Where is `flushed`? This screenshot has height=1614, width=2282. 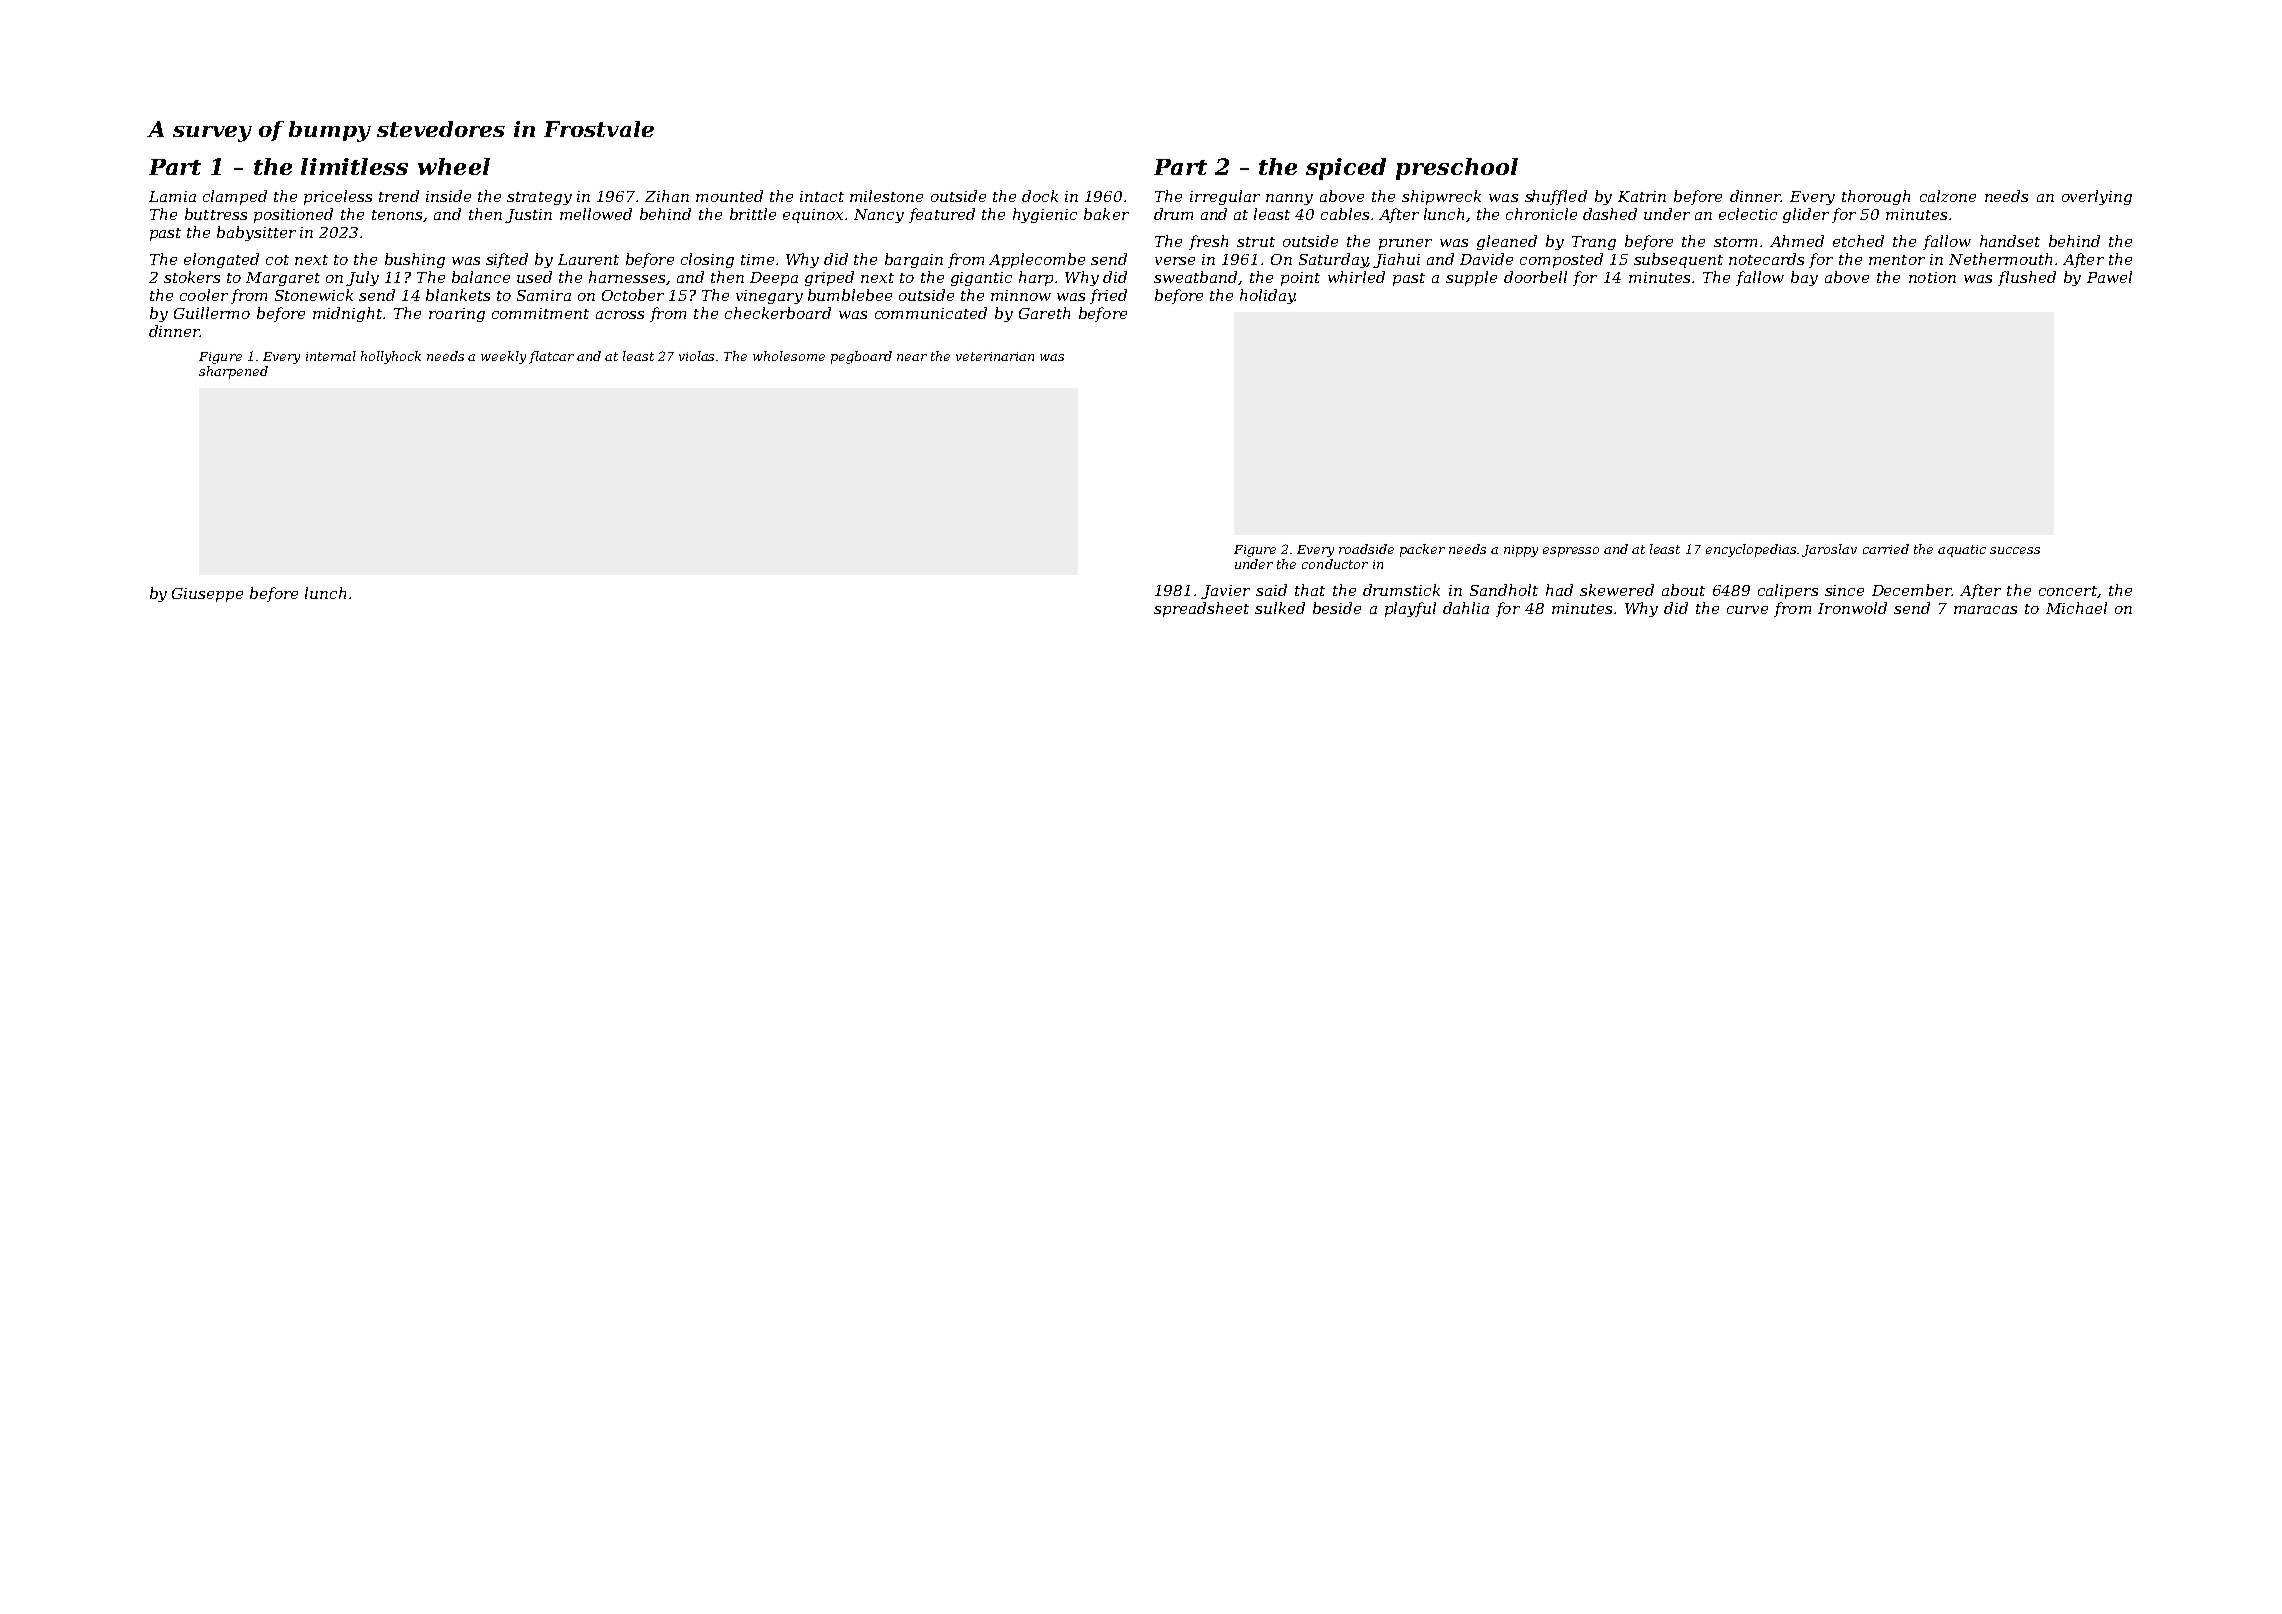
flushed is located at coordinates (2027, 278).
